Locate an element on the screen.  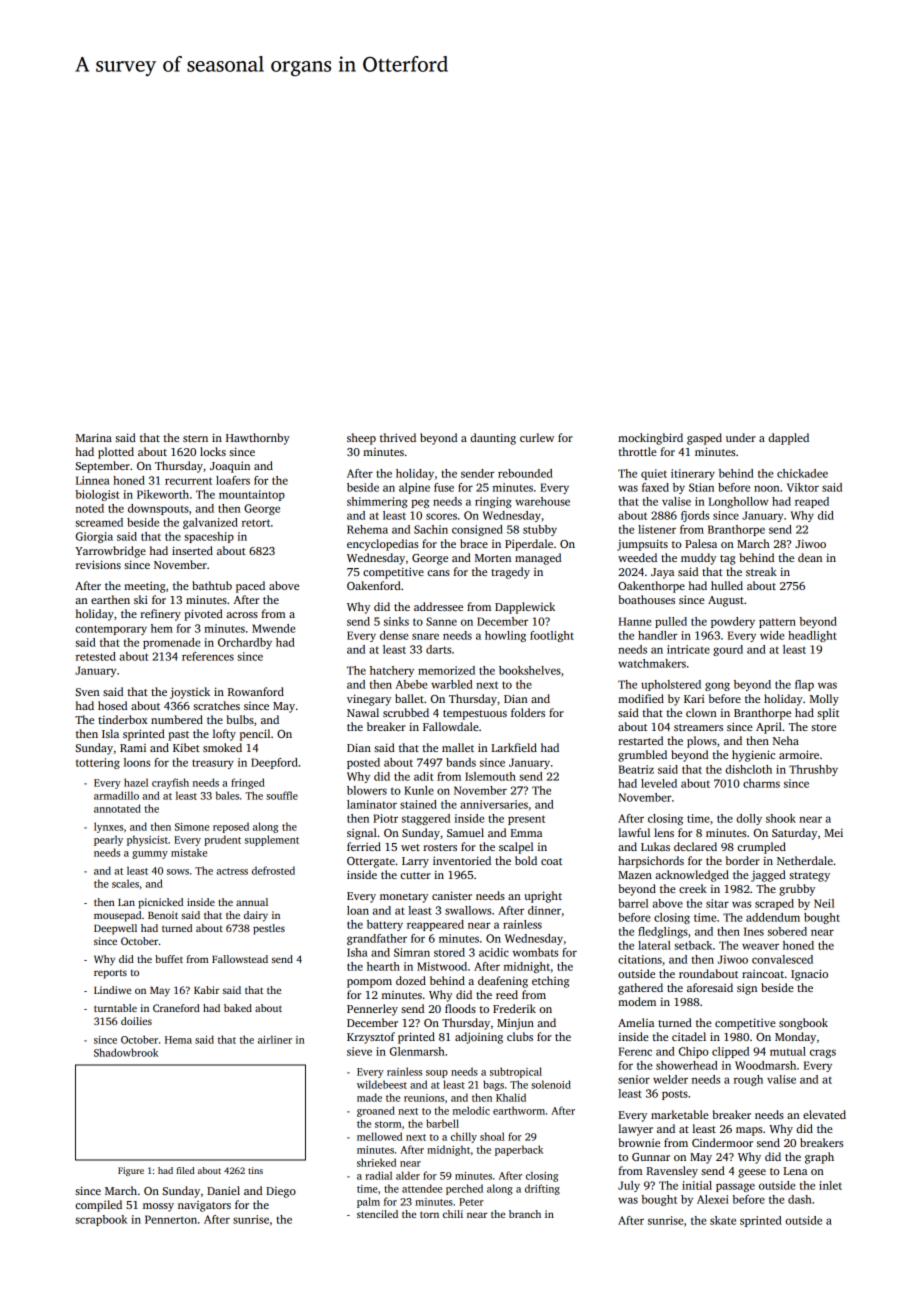
Hawthornby is located at coordinates (258, 439).
